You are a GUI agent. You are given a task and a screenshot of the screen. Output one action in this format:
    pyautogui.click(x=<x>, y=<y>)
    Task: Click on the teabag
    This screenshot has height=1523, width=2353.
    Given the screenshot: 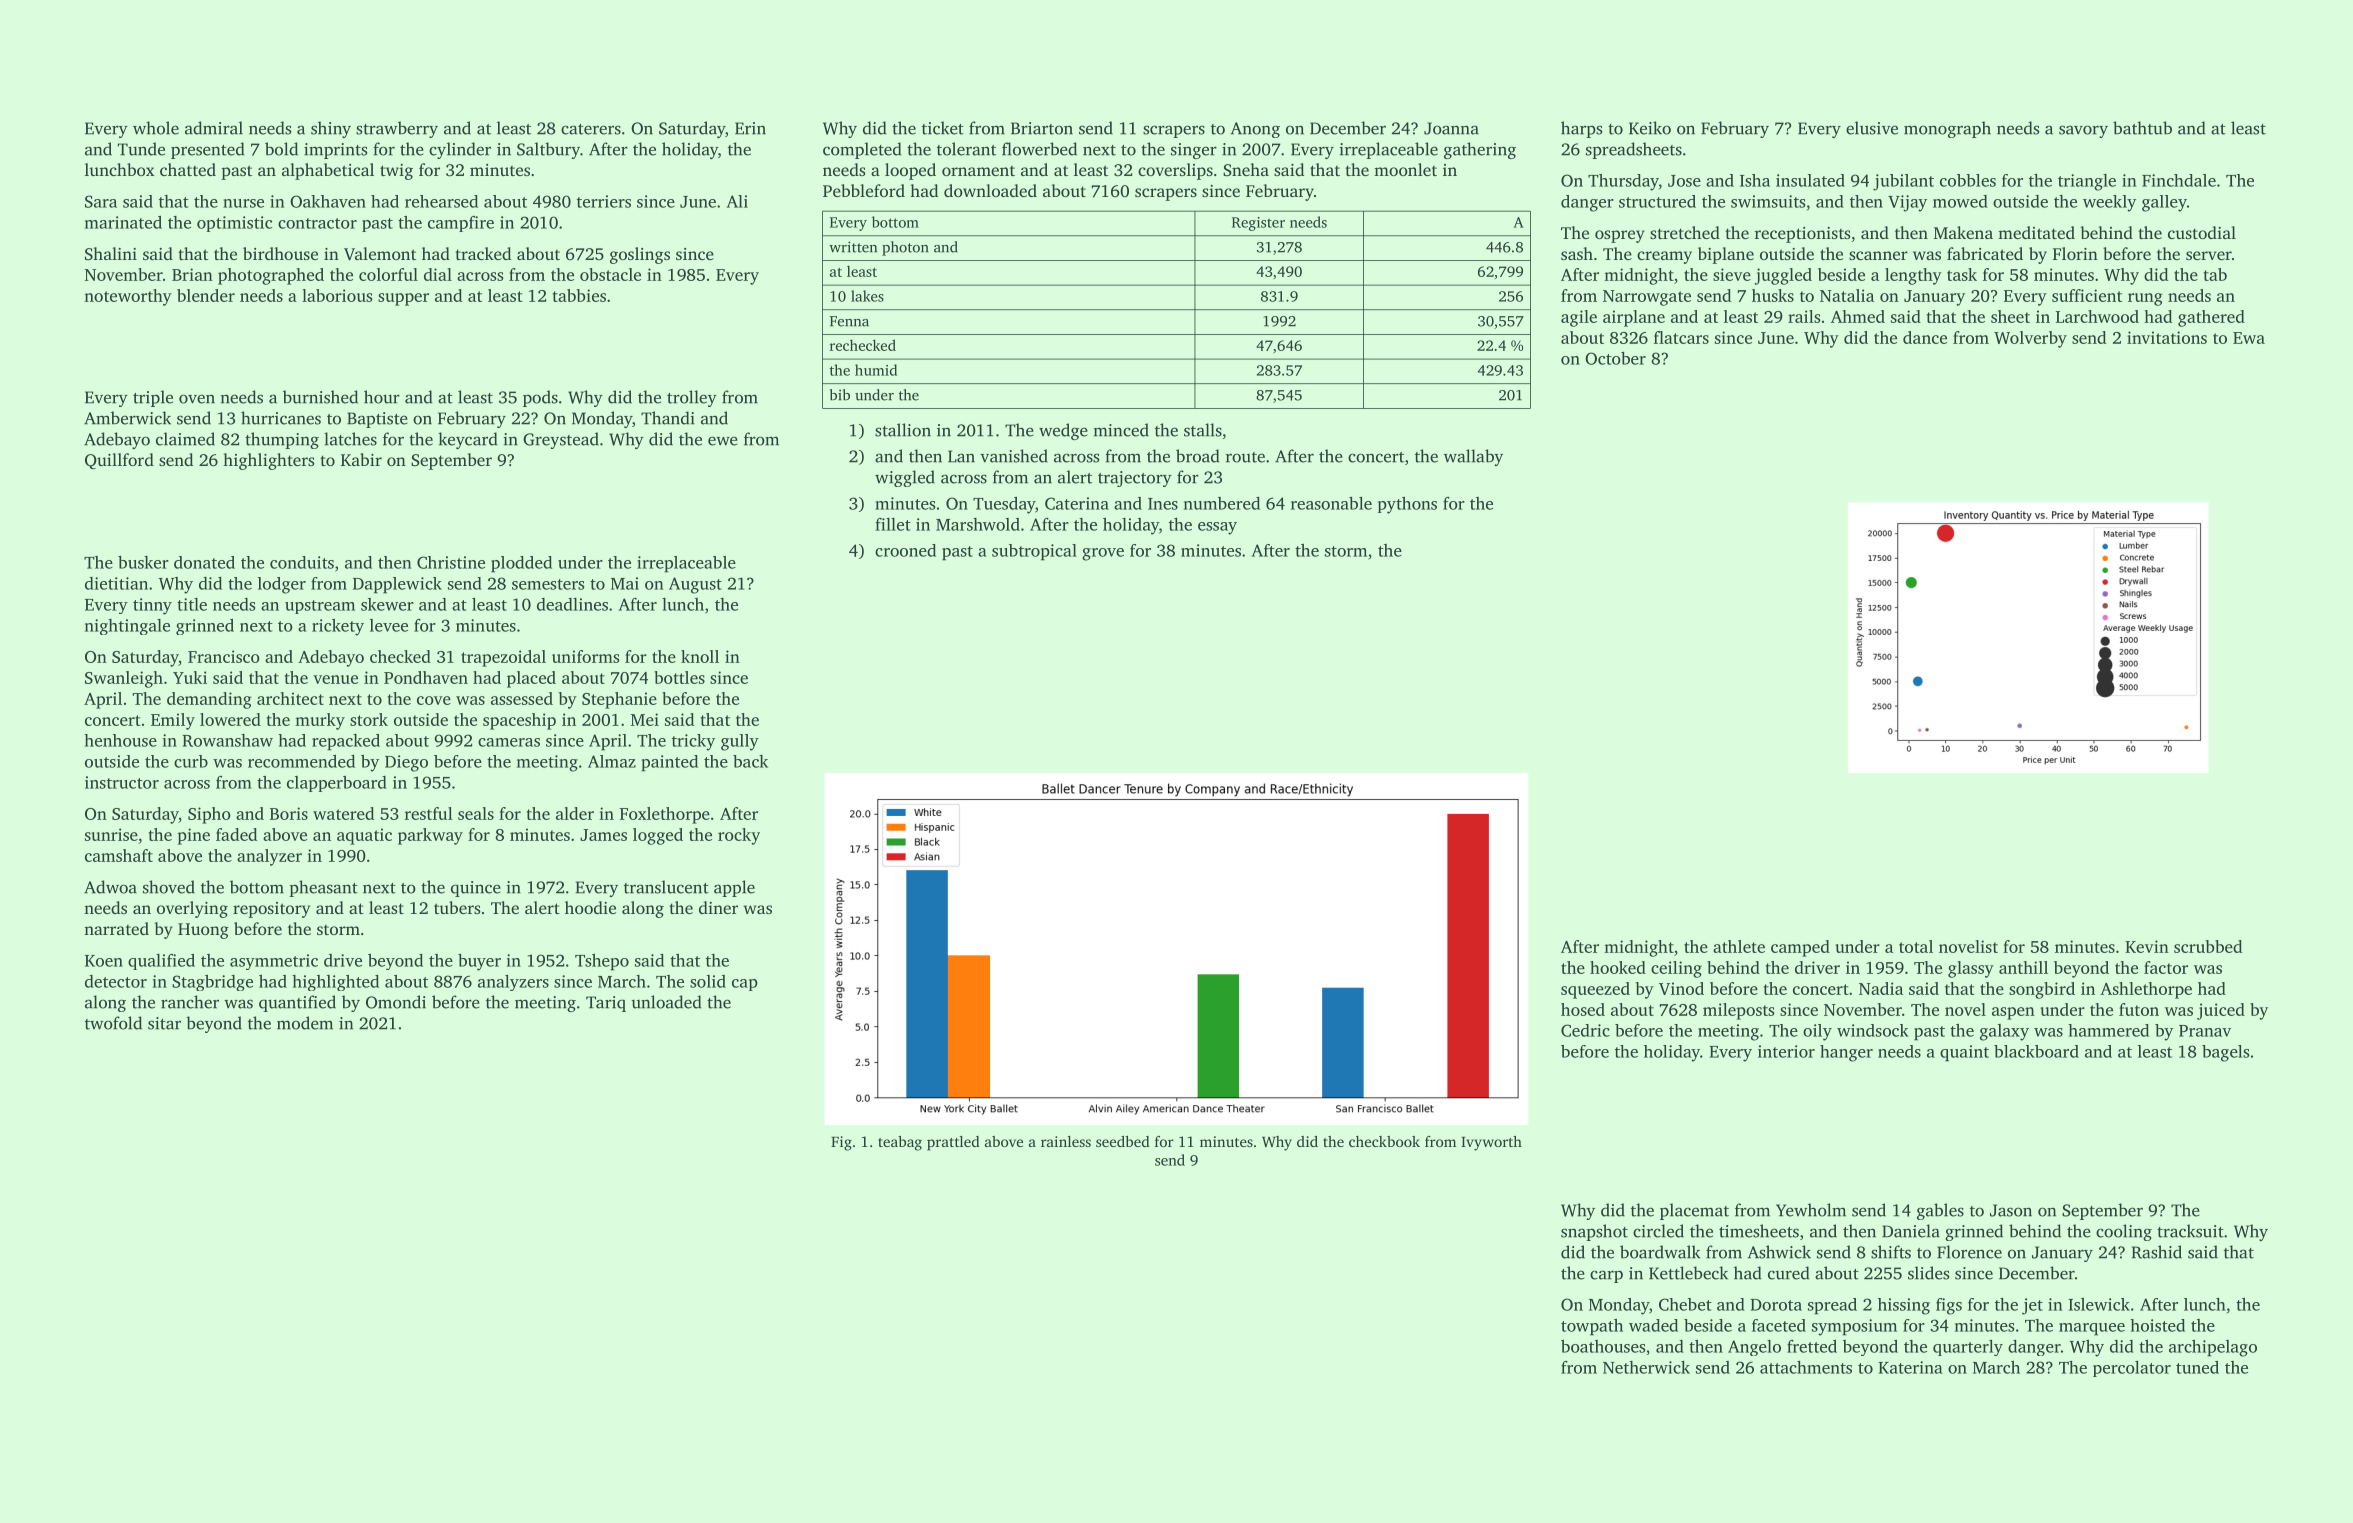 What is the action you would take?
    pyautogui.click(x=900, y=1143)
